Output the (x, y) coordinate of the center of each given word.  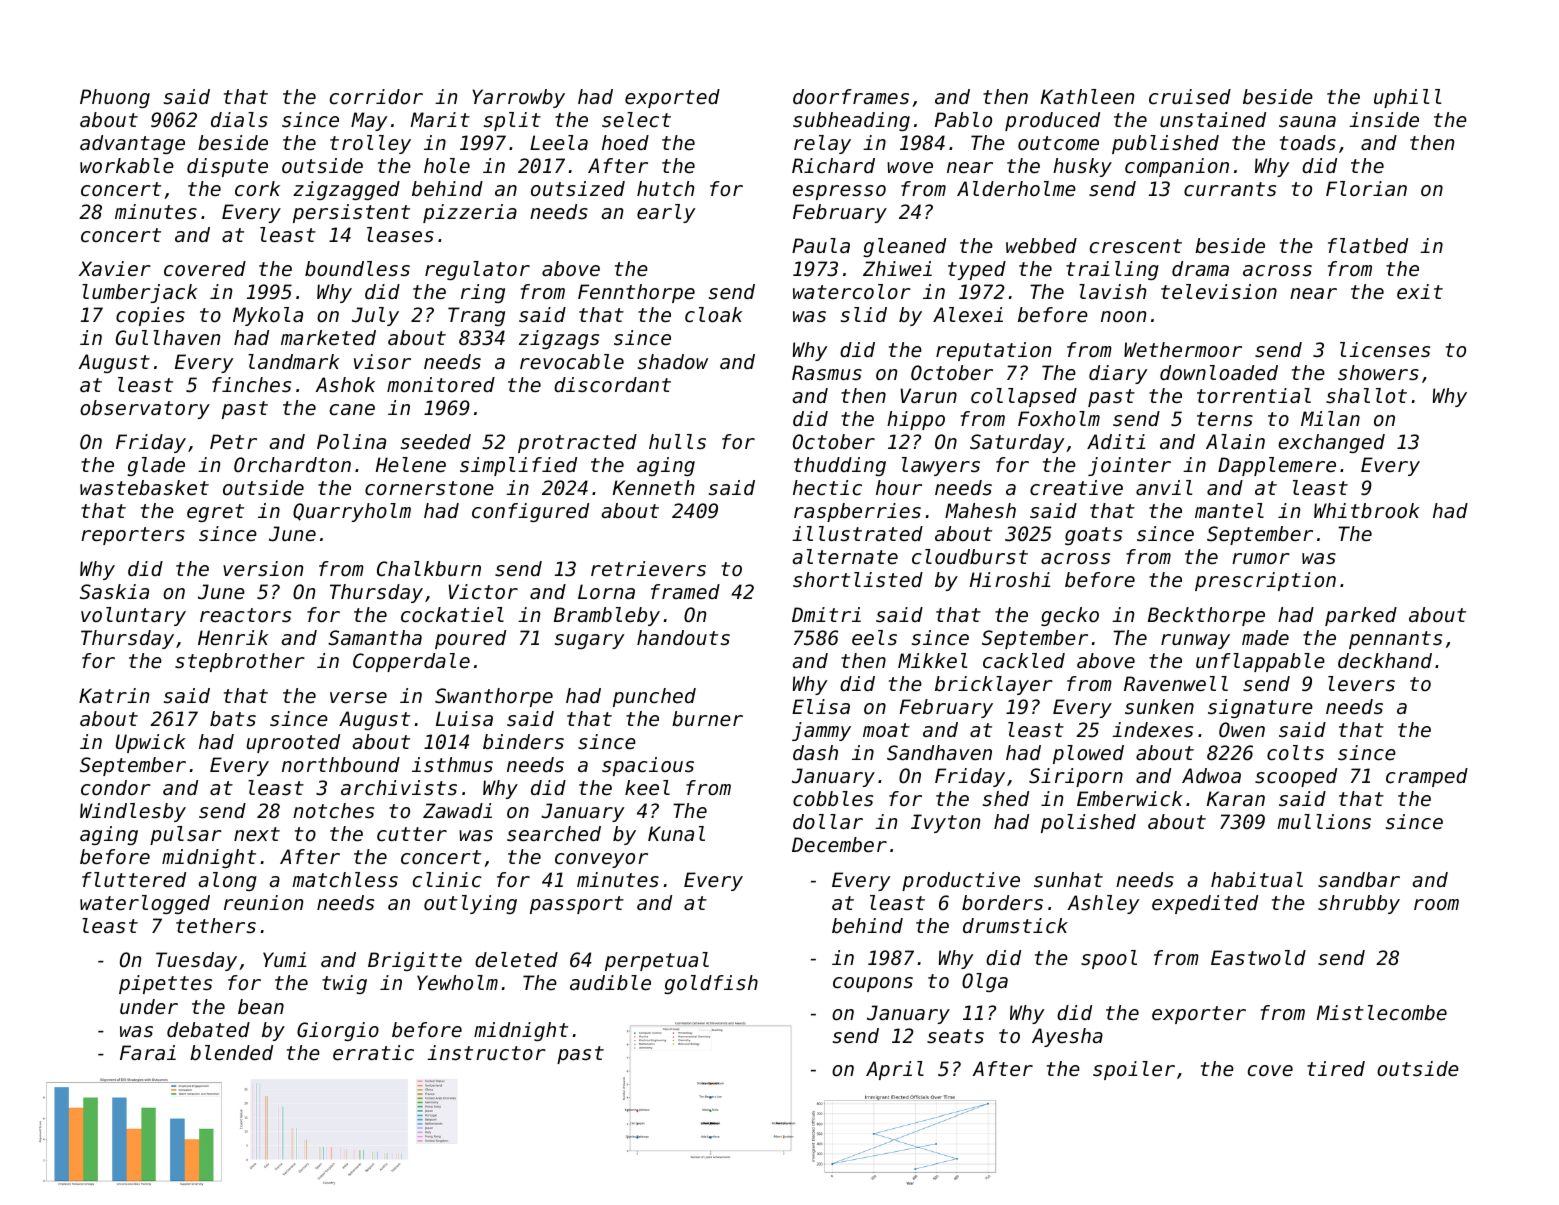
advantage (132, 144)
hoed (625, 143)
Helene (411, 465)
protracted (577, 443)
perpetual (657, 961)
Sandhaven (939, 752)
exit (1420, 292)
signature (1260, 708)
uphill (1407, 98)
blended (231, 1053)
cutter (412, 834)
